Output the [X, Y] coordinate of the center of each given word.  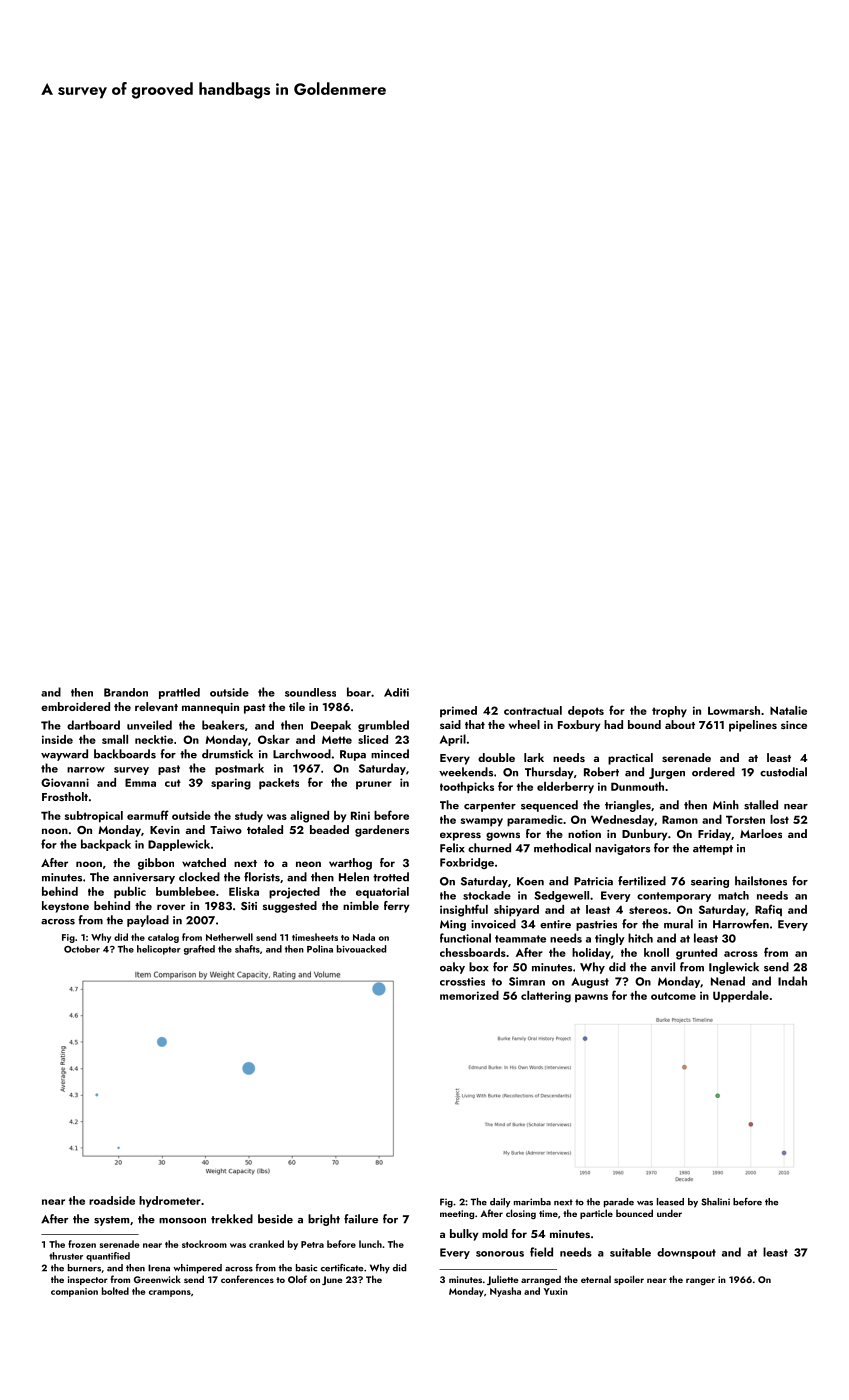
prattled [179, 693]
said [450, 724]
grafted [199, 950]
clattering [546, 997]
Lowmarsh [734, 710]
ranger [700, 1281]
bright [324, 1220]
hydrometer [170, 1202]
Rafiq [768, 910]
